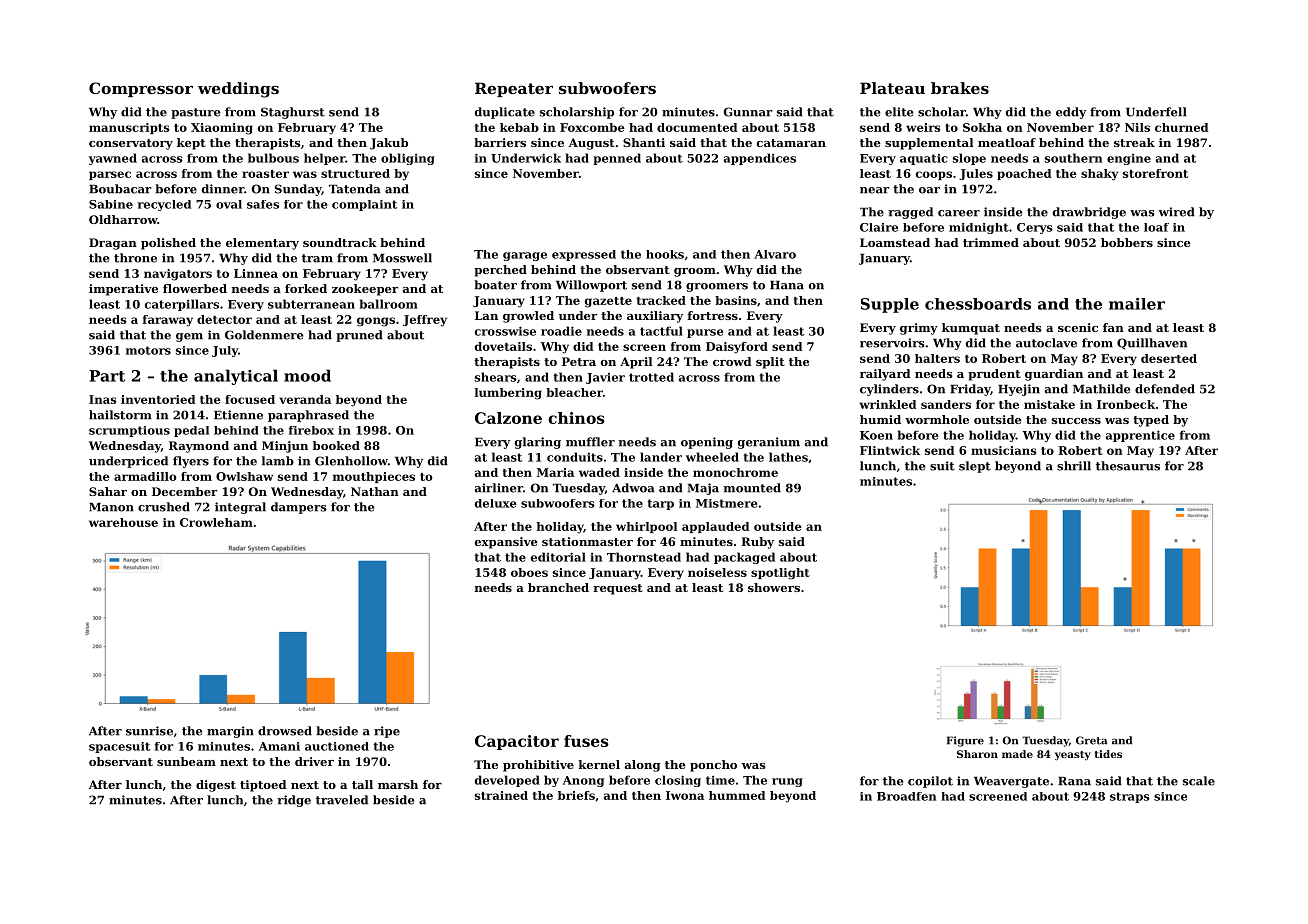 The image size is (1308, 924). What do you see at coordinates (576, 418) in the document?
I see `chinos` at bounding box center [576, 418].
